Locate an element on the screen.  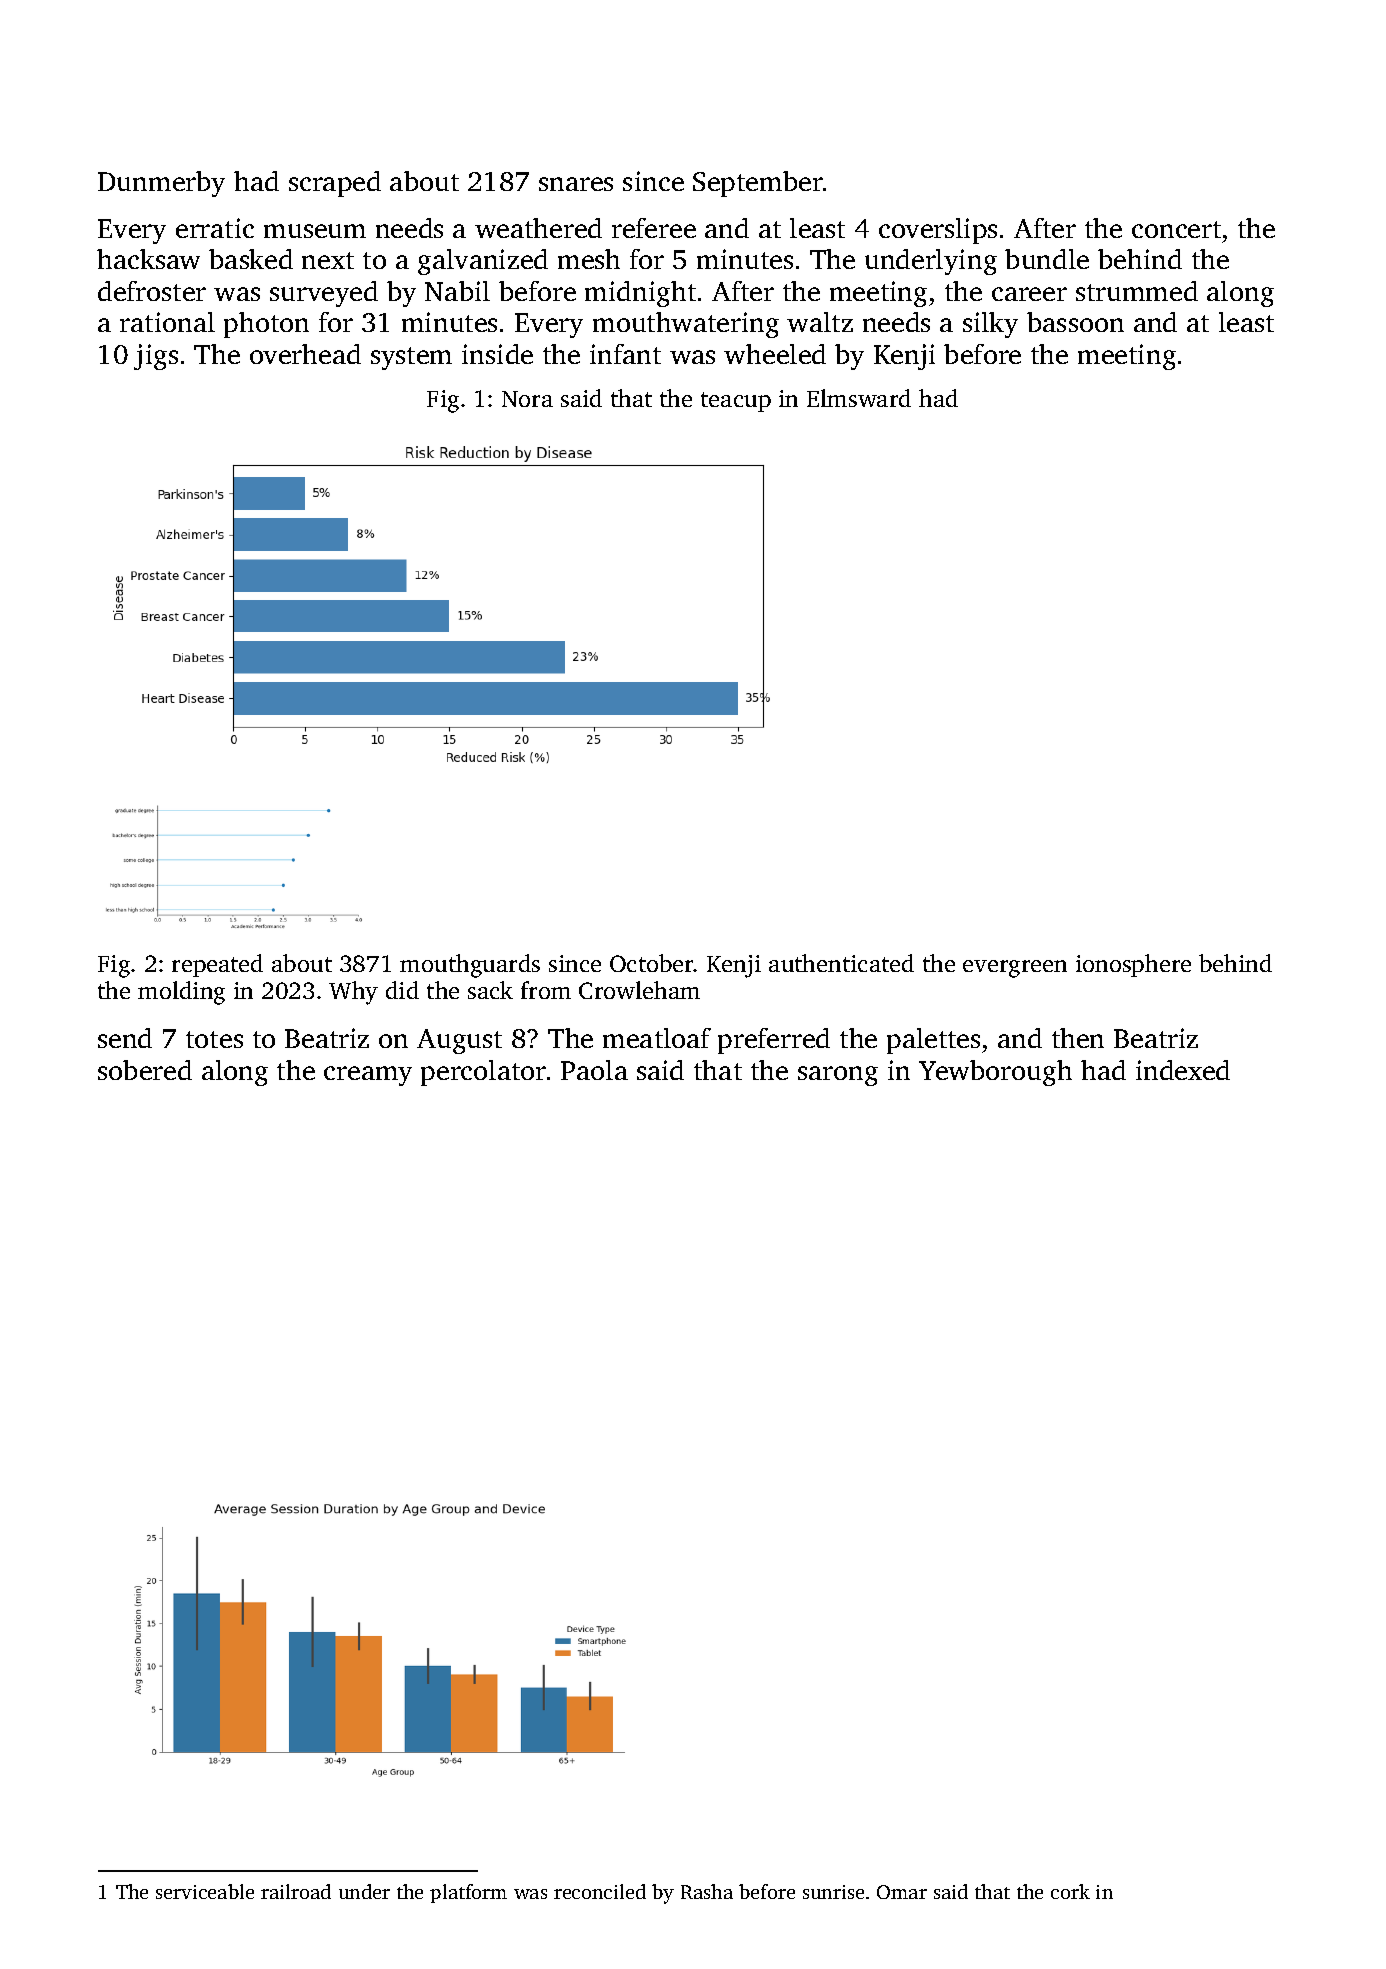
reconciled is located at coordinates (600, 1891).
